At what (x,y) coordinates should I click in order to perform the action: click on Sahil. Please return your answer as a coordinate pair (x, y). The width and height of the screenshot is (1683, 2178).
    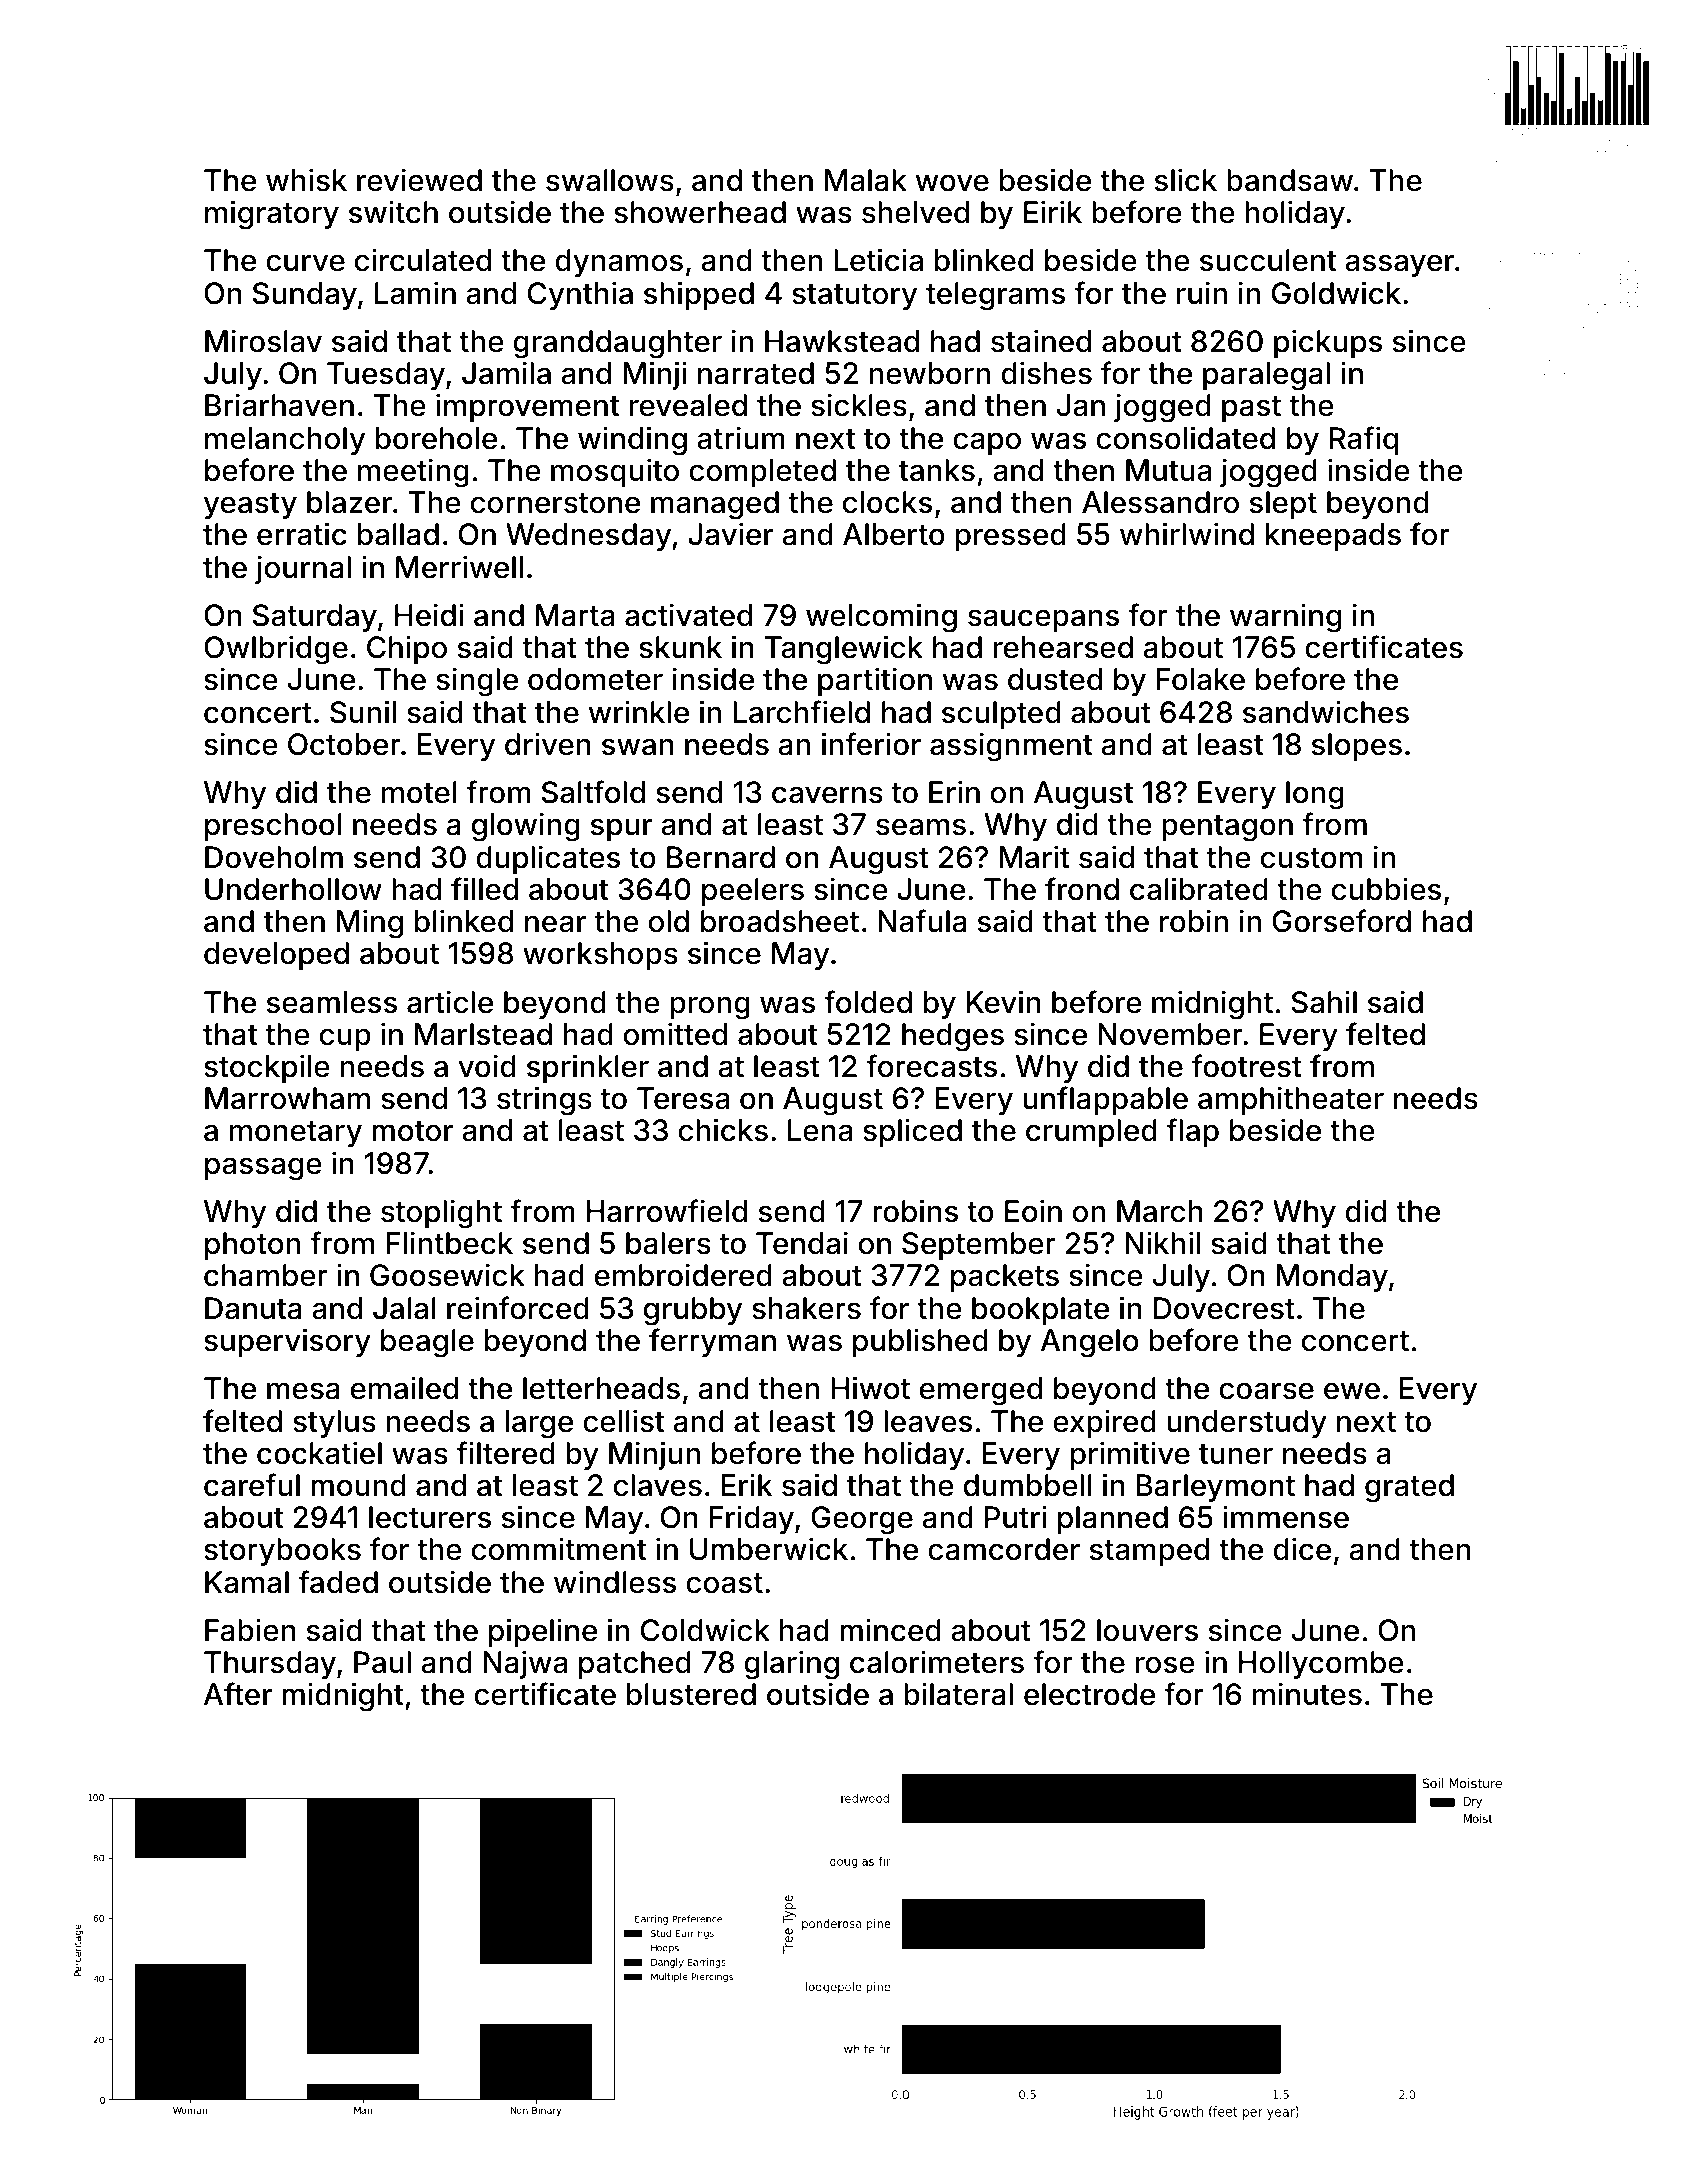
    Looking at the image, I should click on (1324, 1002).
